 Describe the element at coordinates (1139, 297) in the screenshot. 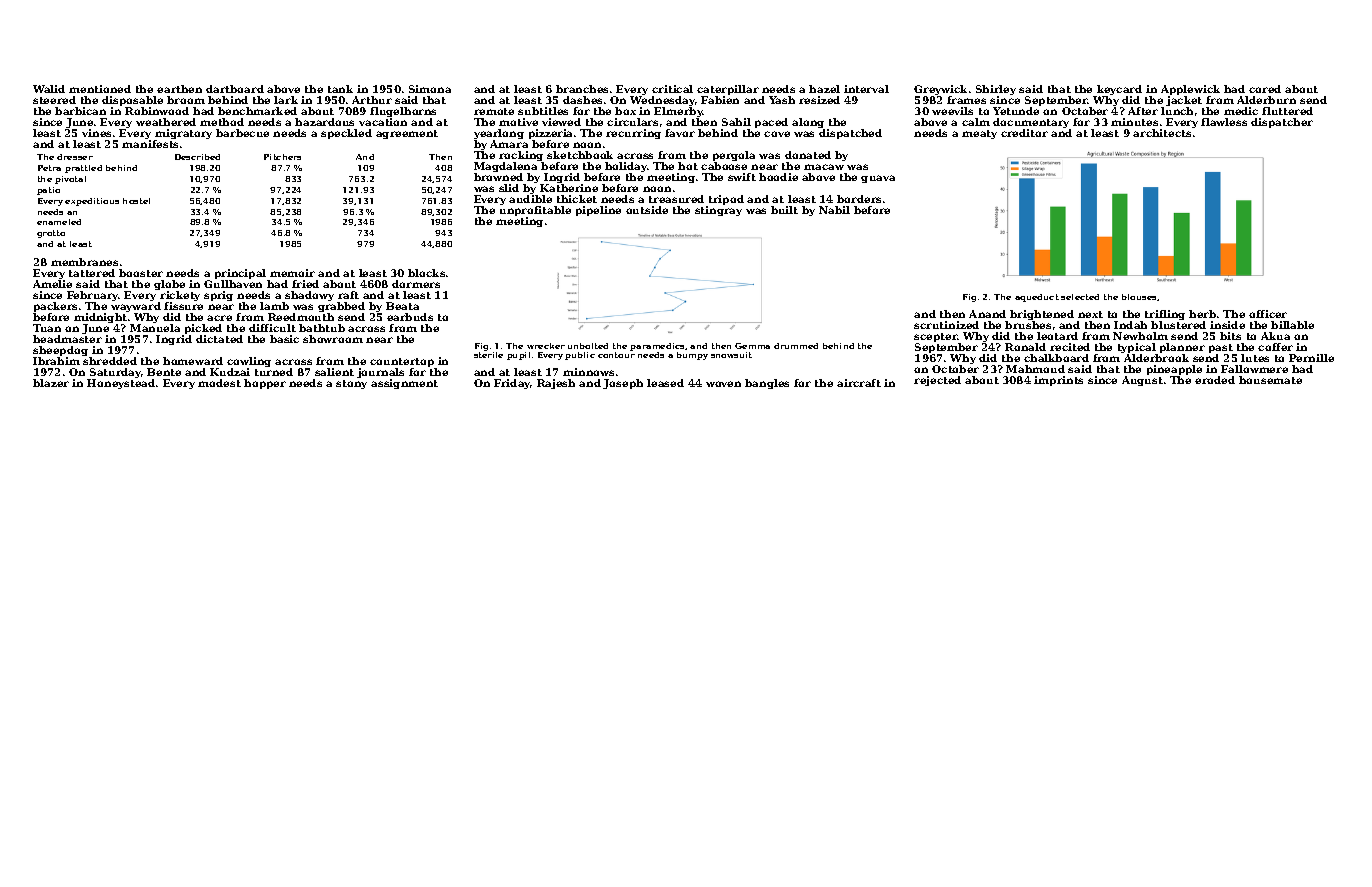

I see `blouses` at that location.
